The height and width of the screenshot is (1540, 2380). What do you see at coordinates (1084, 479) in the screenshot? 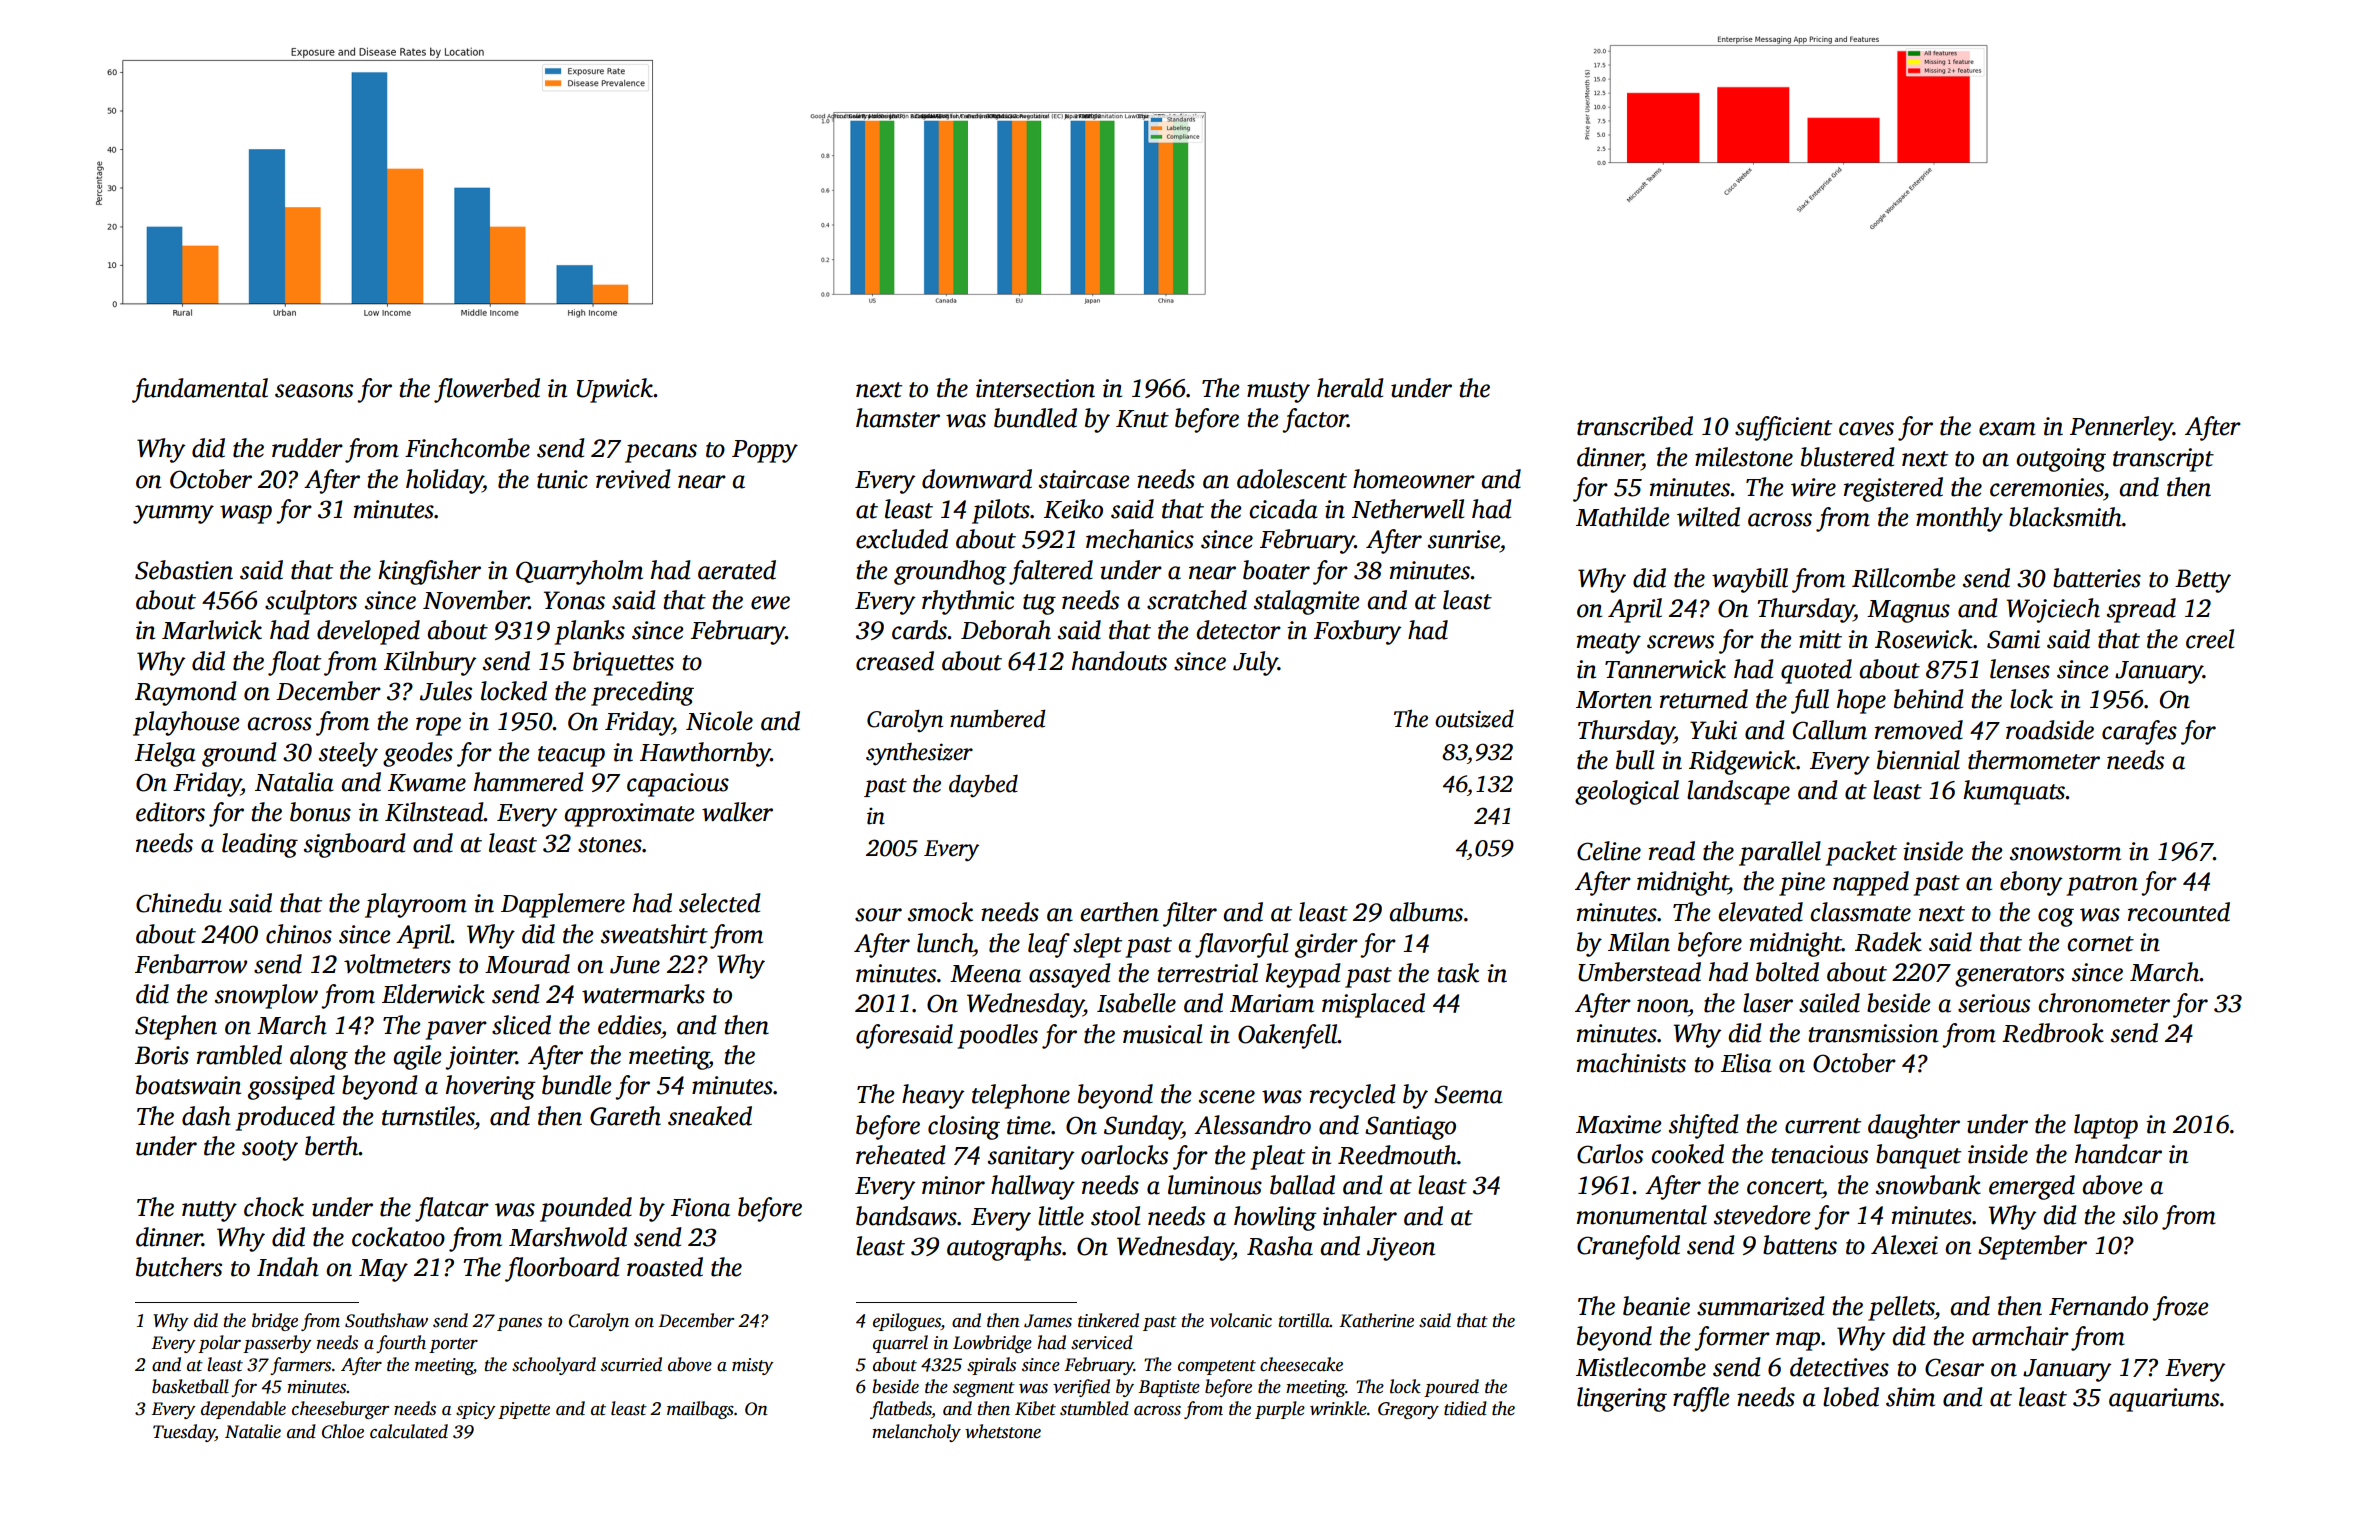
I see `staircase` at bounding box center [1084, 479].
